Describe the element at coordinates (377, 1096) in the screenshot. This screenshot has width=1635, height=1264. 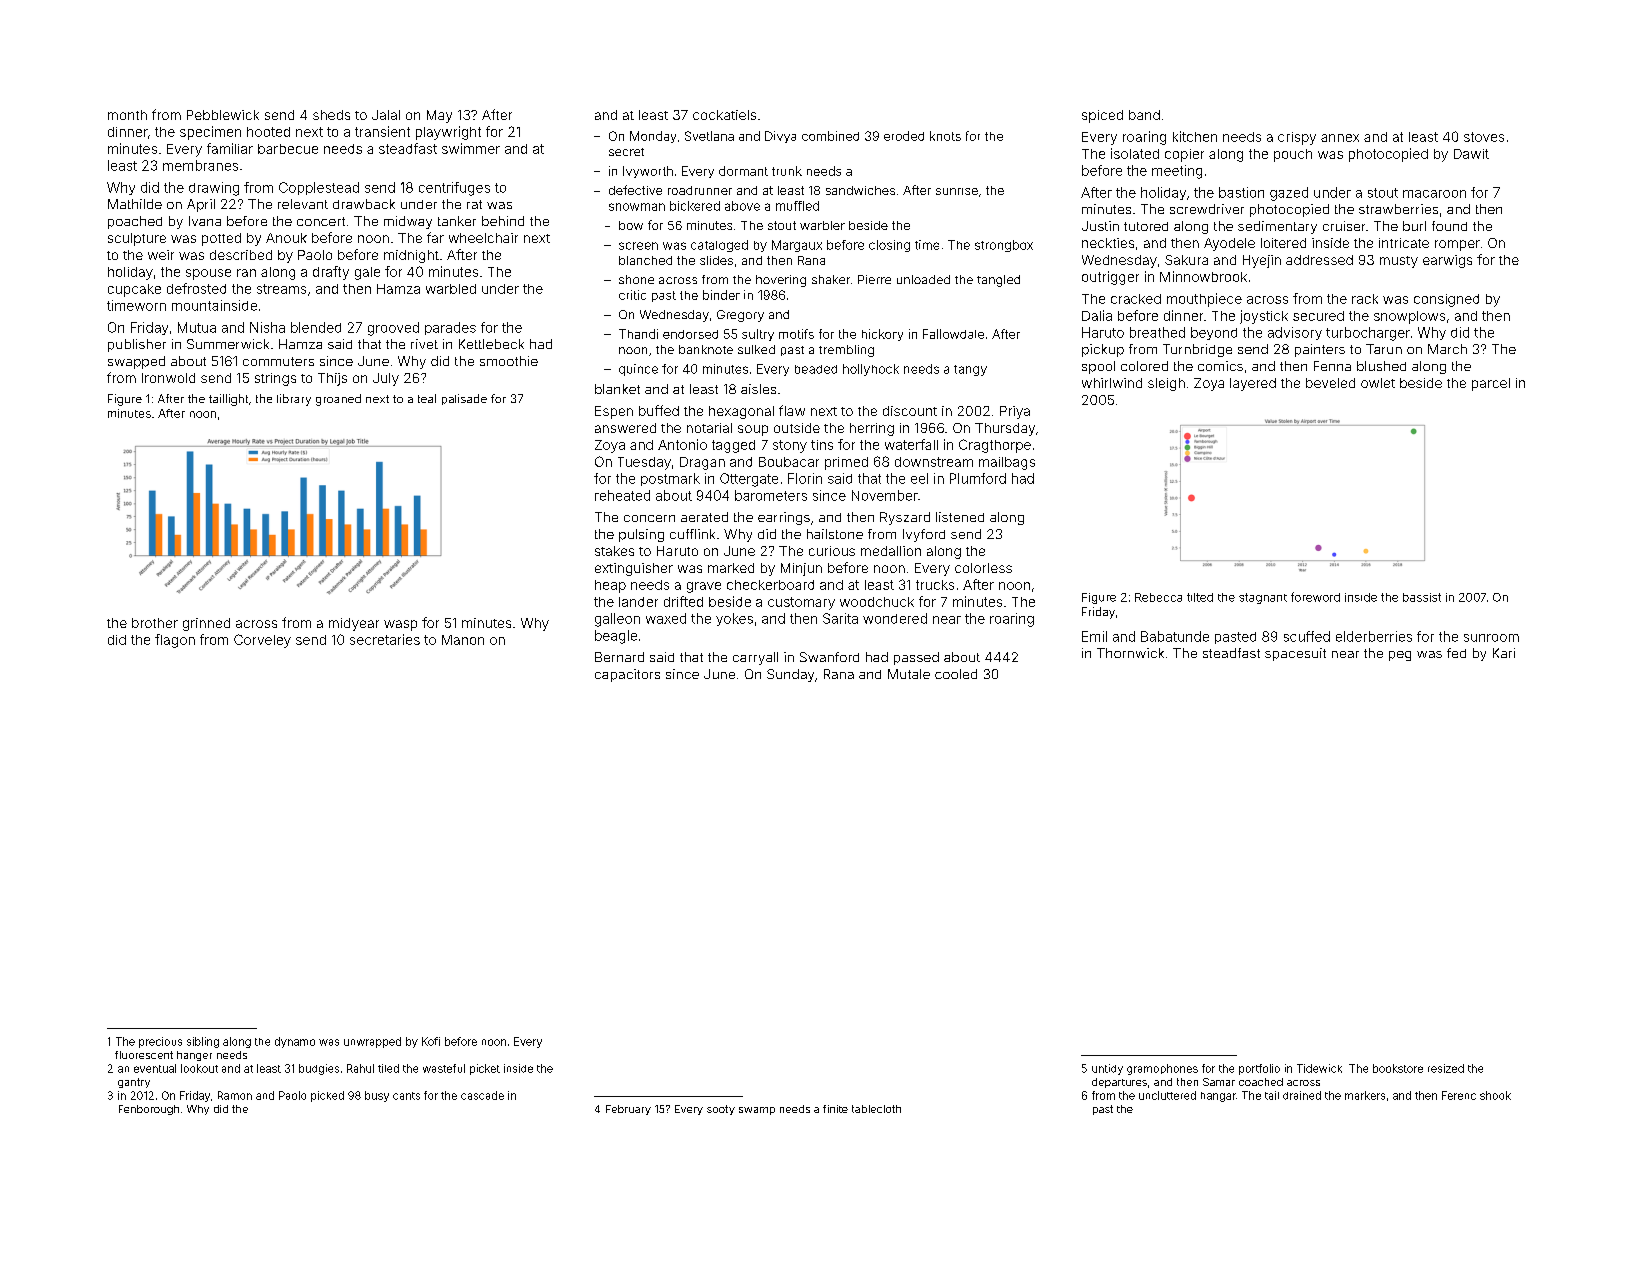
I see `busy` at that location.
